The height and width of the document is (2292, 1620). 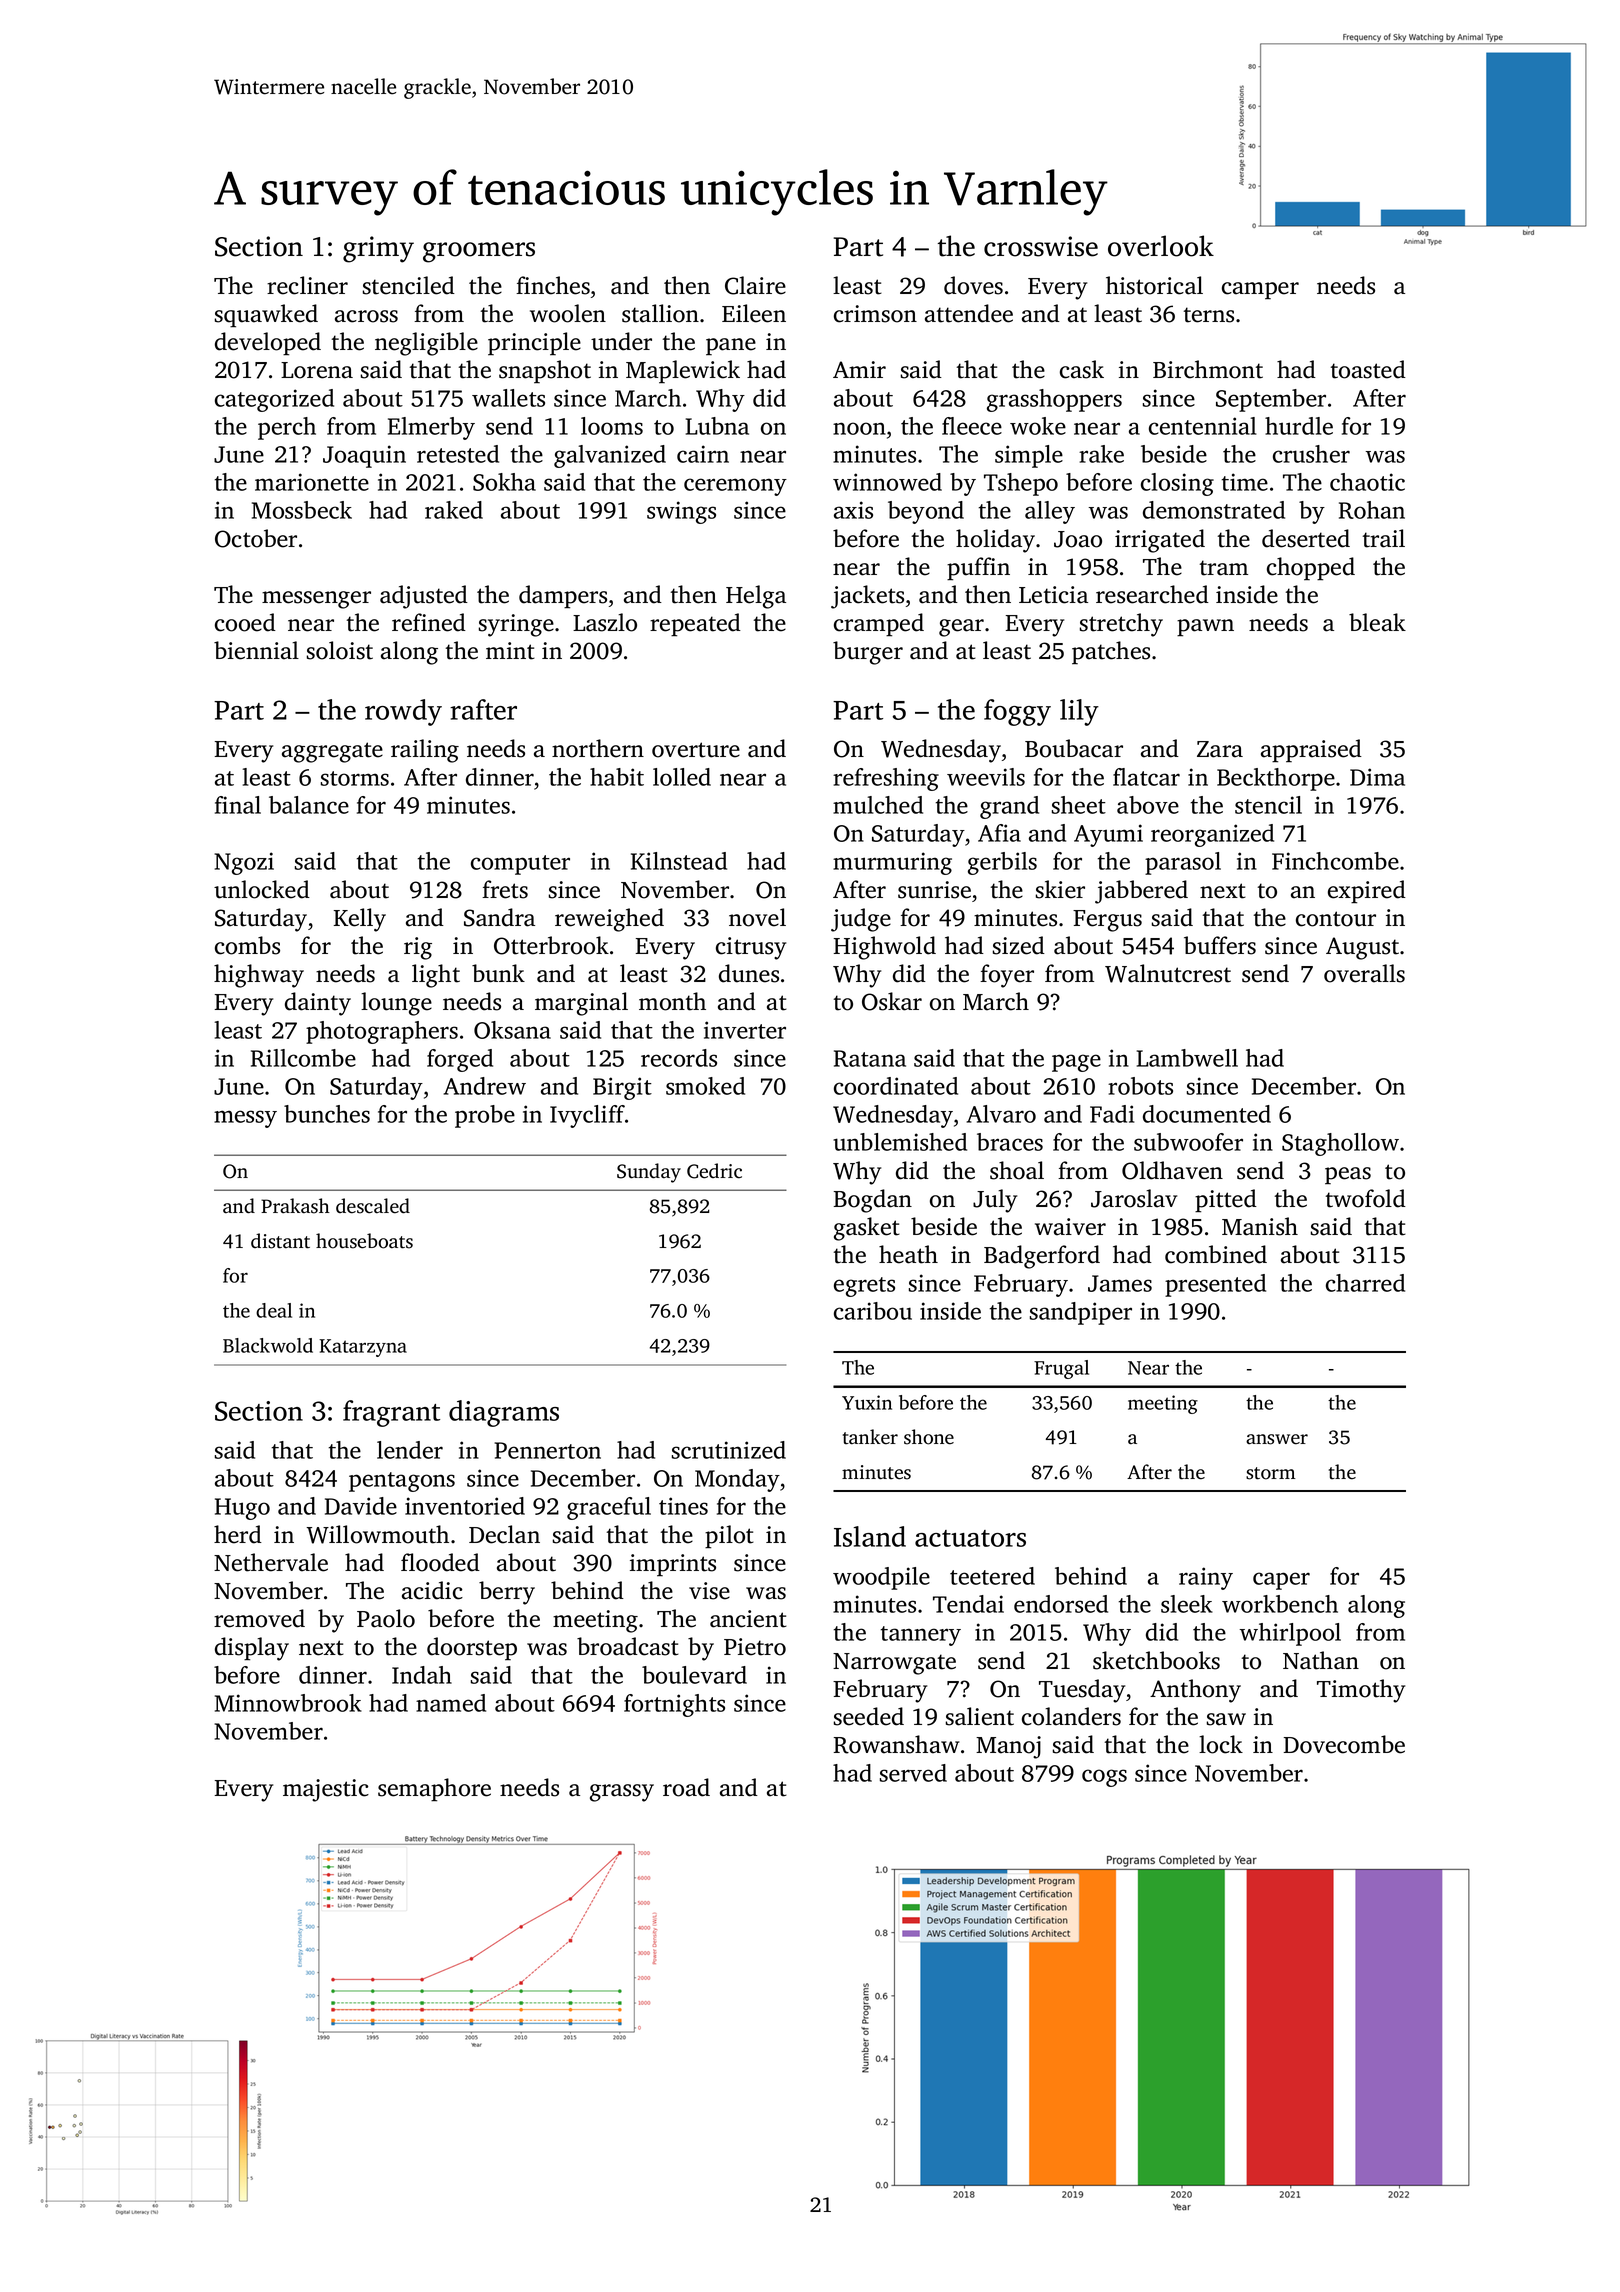 I want to click on toasted, so click(x=1368, y=369).
